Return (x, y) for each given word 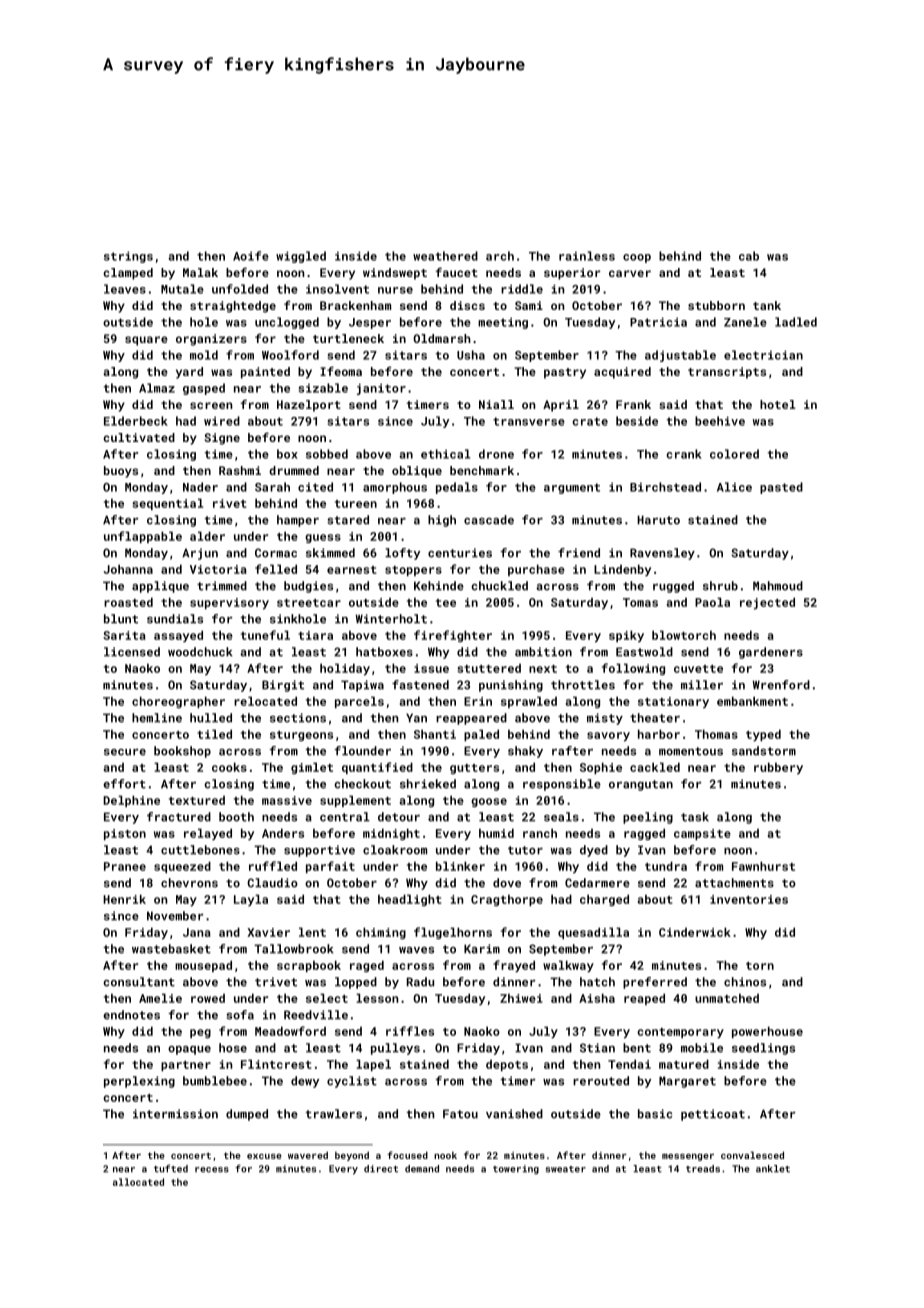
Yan (416, 718)
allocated (138, 1182)
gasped (204, 389)
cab (749, 256)
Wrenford (781, 685)
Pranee (125, 866)
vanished (514, 1114)
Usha (471, 355)
